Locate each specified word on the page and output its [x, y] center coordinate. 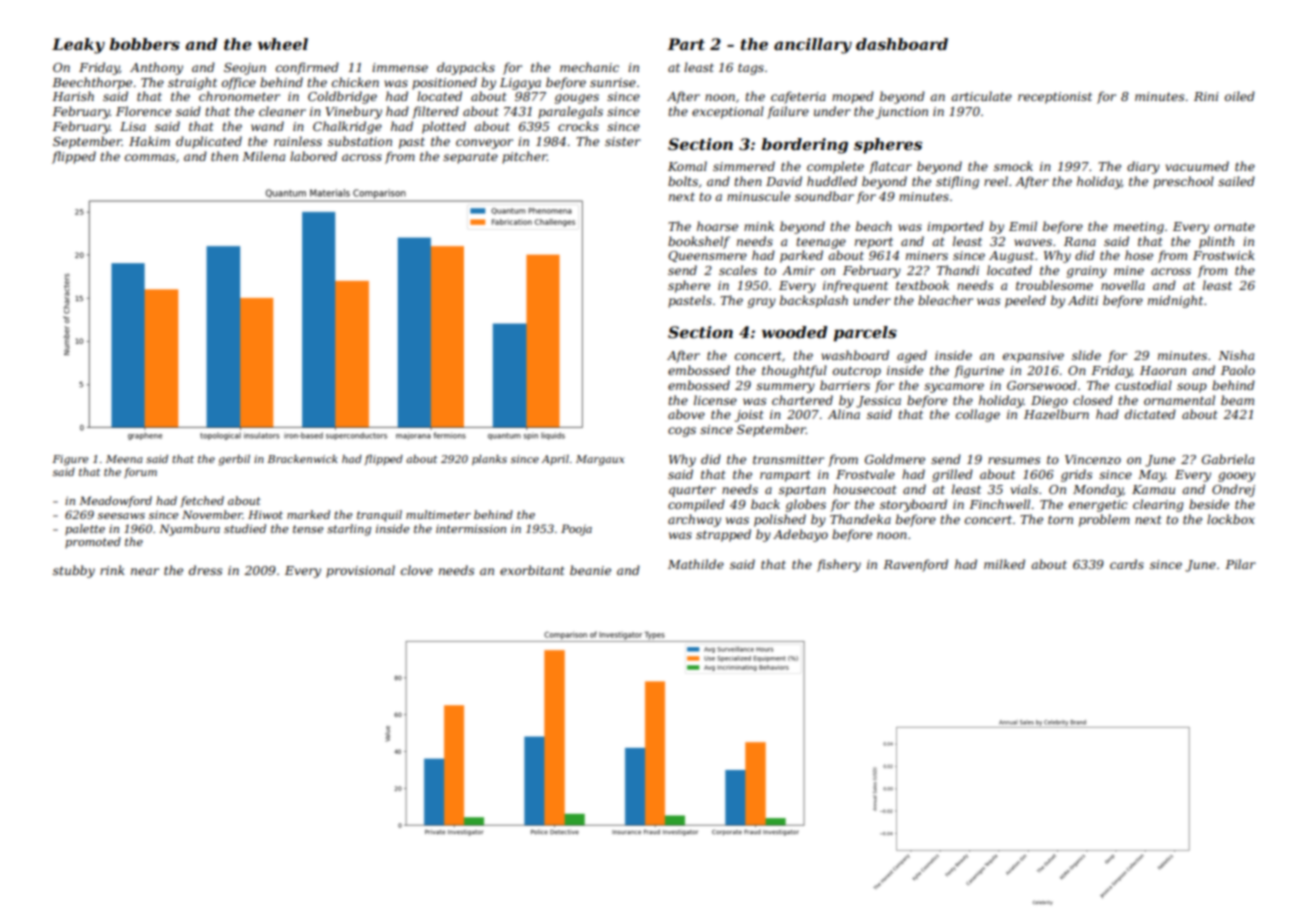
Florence [143, 111]
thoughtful [794, 371]
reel [996, 181]
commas [150, 157]
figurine [979, 371]
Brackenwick [302, 459]
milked [1004, 564]
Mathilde [696, 564]
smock [1013, 166]
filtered [435, 112]
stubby [74, 571]
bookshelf [699, 242]
